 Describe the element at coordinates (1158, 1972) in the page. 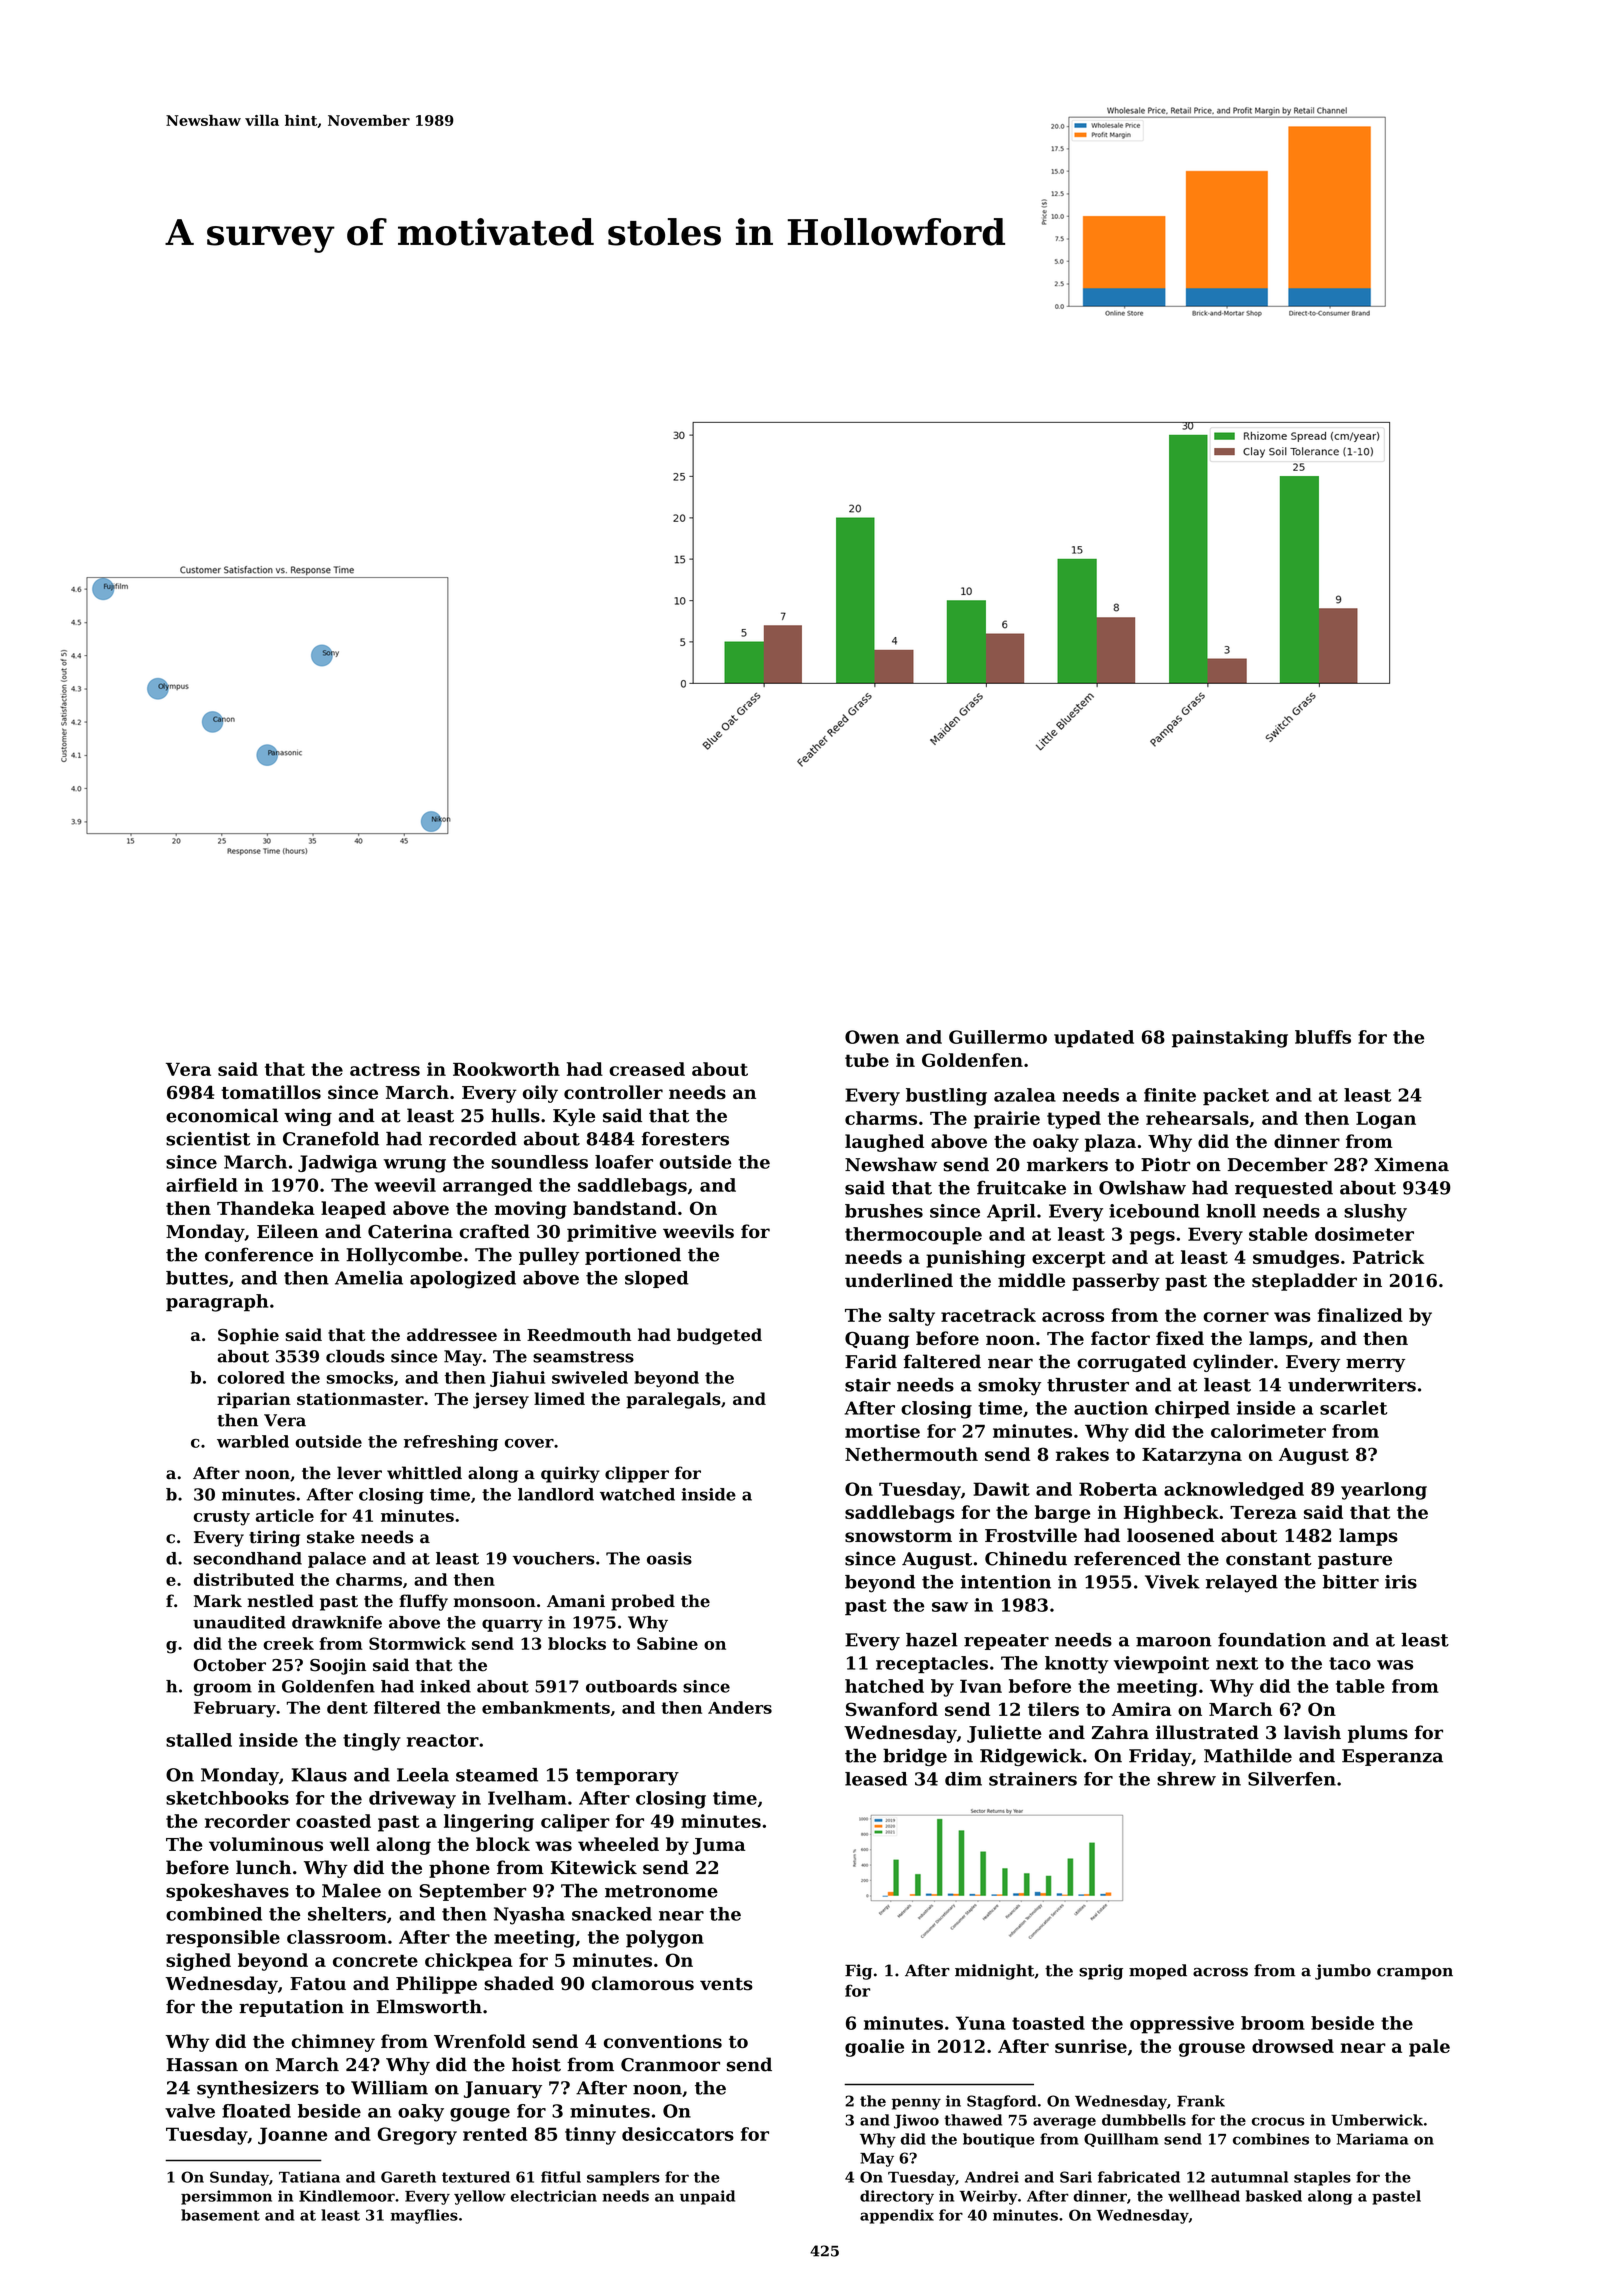

I see `moped` at that location.
